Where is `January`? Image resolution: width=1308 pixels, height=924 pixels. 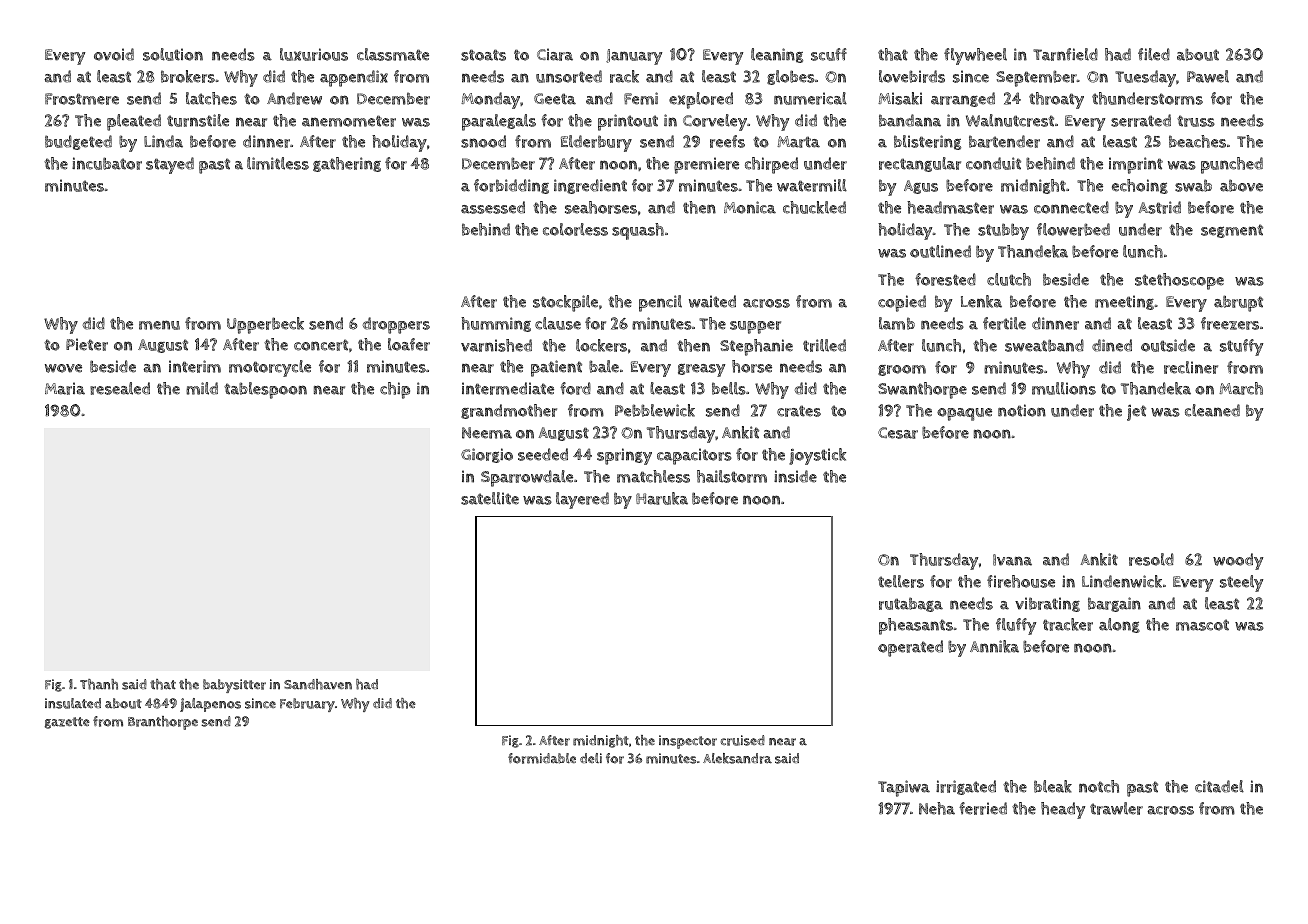 January is located at coordinates (634, 57).
